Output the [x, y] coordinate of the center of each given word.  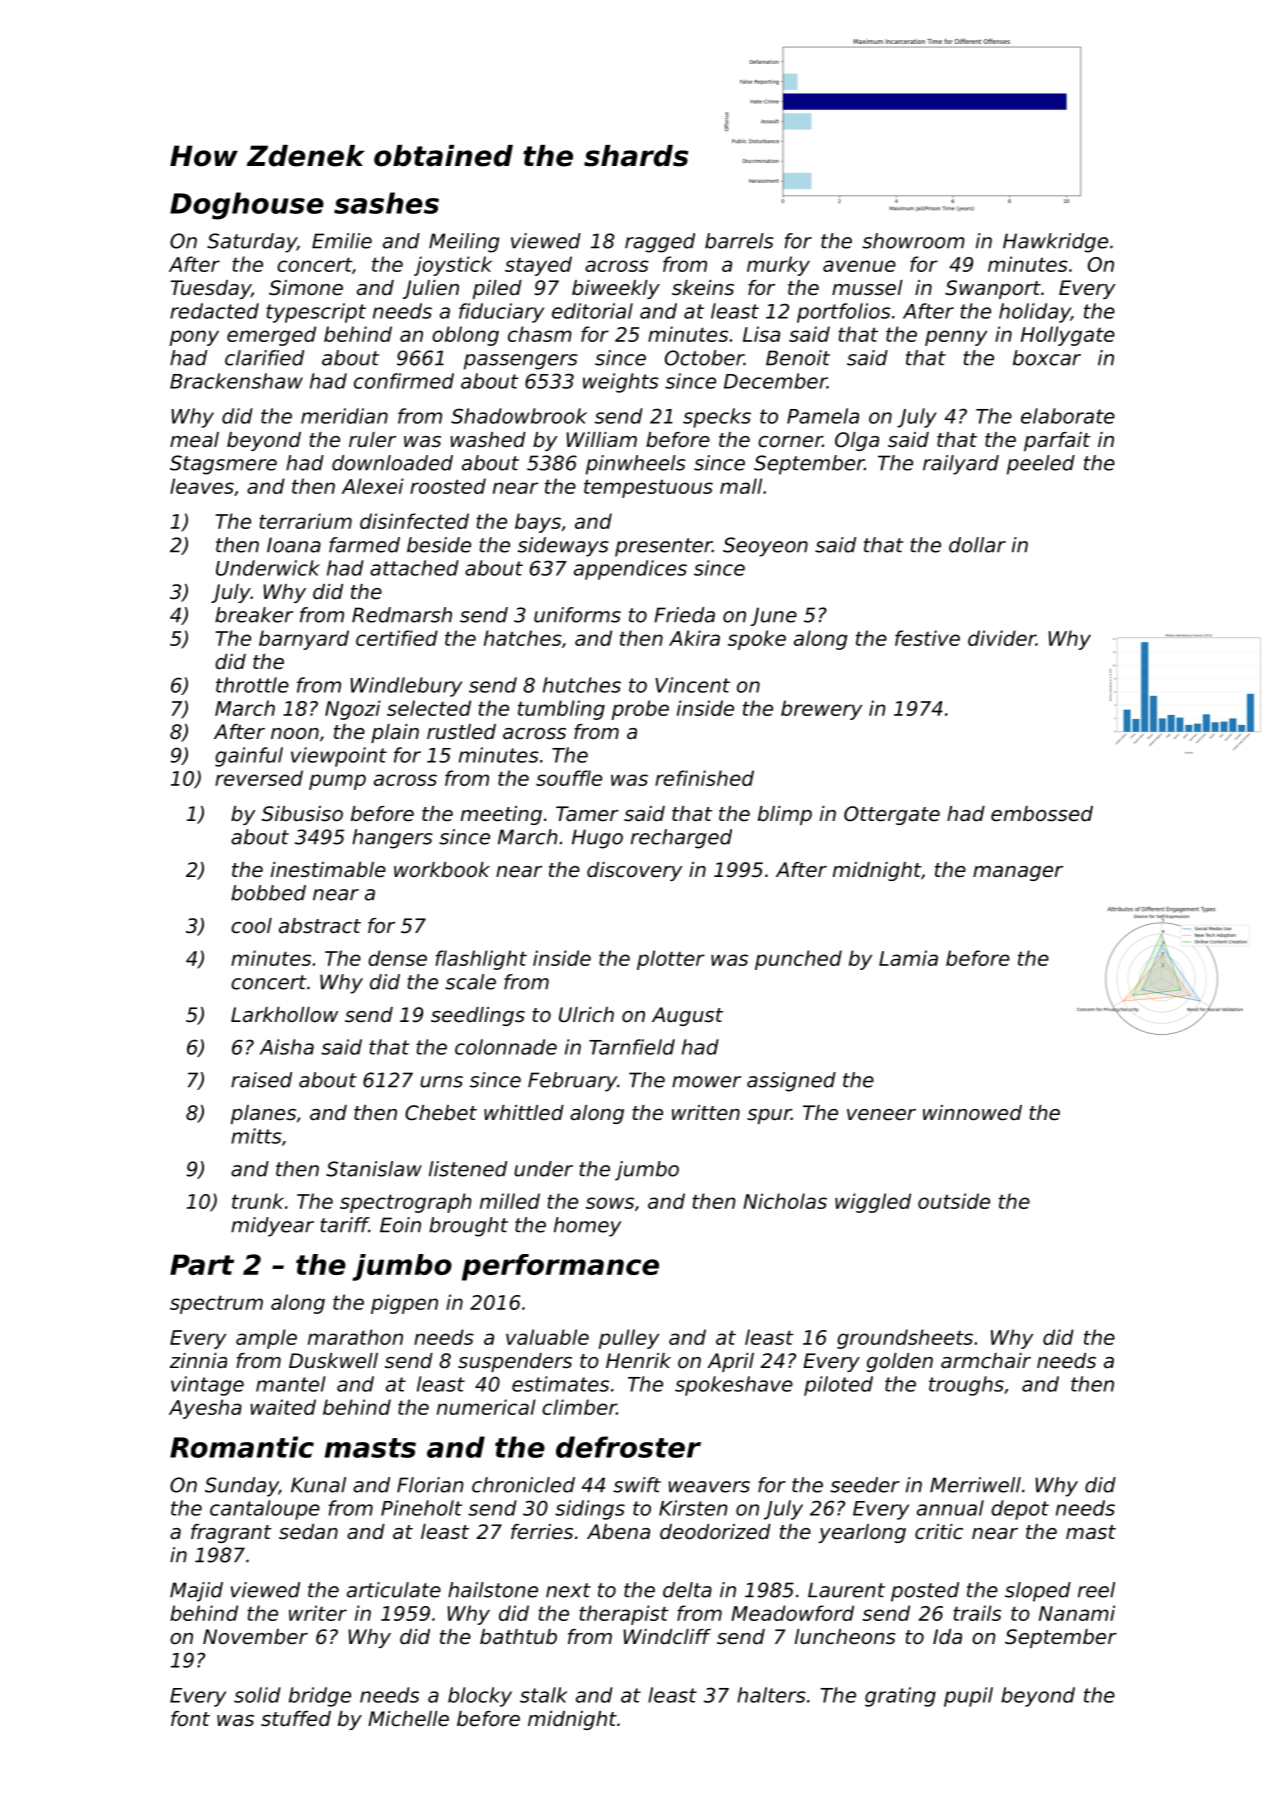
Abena [618, 1532]
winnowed [972, 1113]
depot [1020, 1510]
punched [798, 960]
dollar [977, 545]
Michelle [408, 1719]
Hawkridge [1055, 243]
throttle [252, 685]
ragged [660, 243]
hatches [523, 638]
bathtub [518, 1637]
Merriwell [975, 1485]
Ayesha [205, 1409]
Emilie [342, 241]
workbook [442, 870]
